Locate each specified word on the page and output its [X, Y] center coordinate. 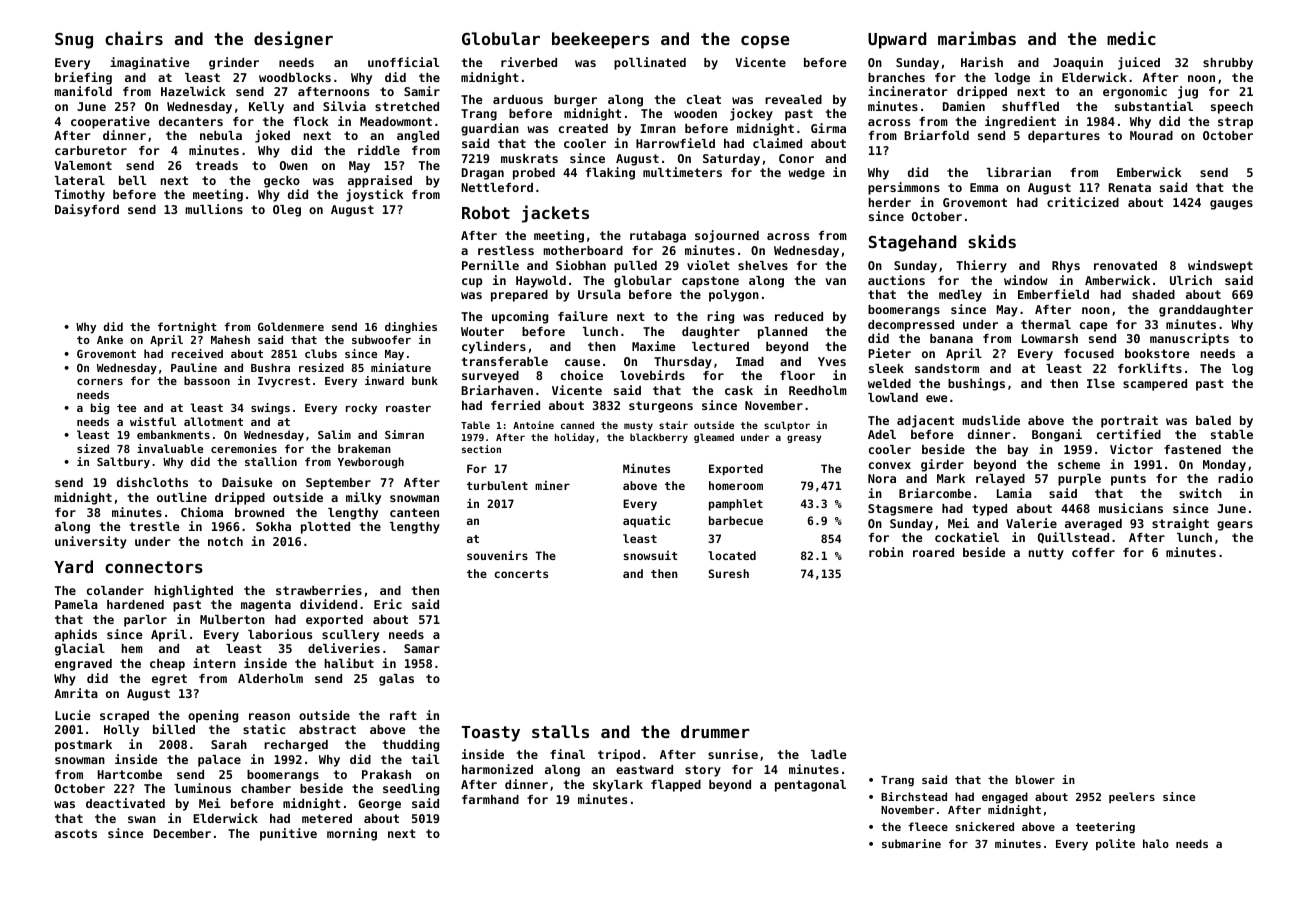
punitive [288, 834]
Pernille [490, 265]
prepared [519, 296]
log [1242, 370]
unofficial [403, 62]
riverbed [529, 62]
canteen [414, 512]
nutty [1046, 554]
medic [1131, 38]
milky [363, 498]
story [703, 771]
